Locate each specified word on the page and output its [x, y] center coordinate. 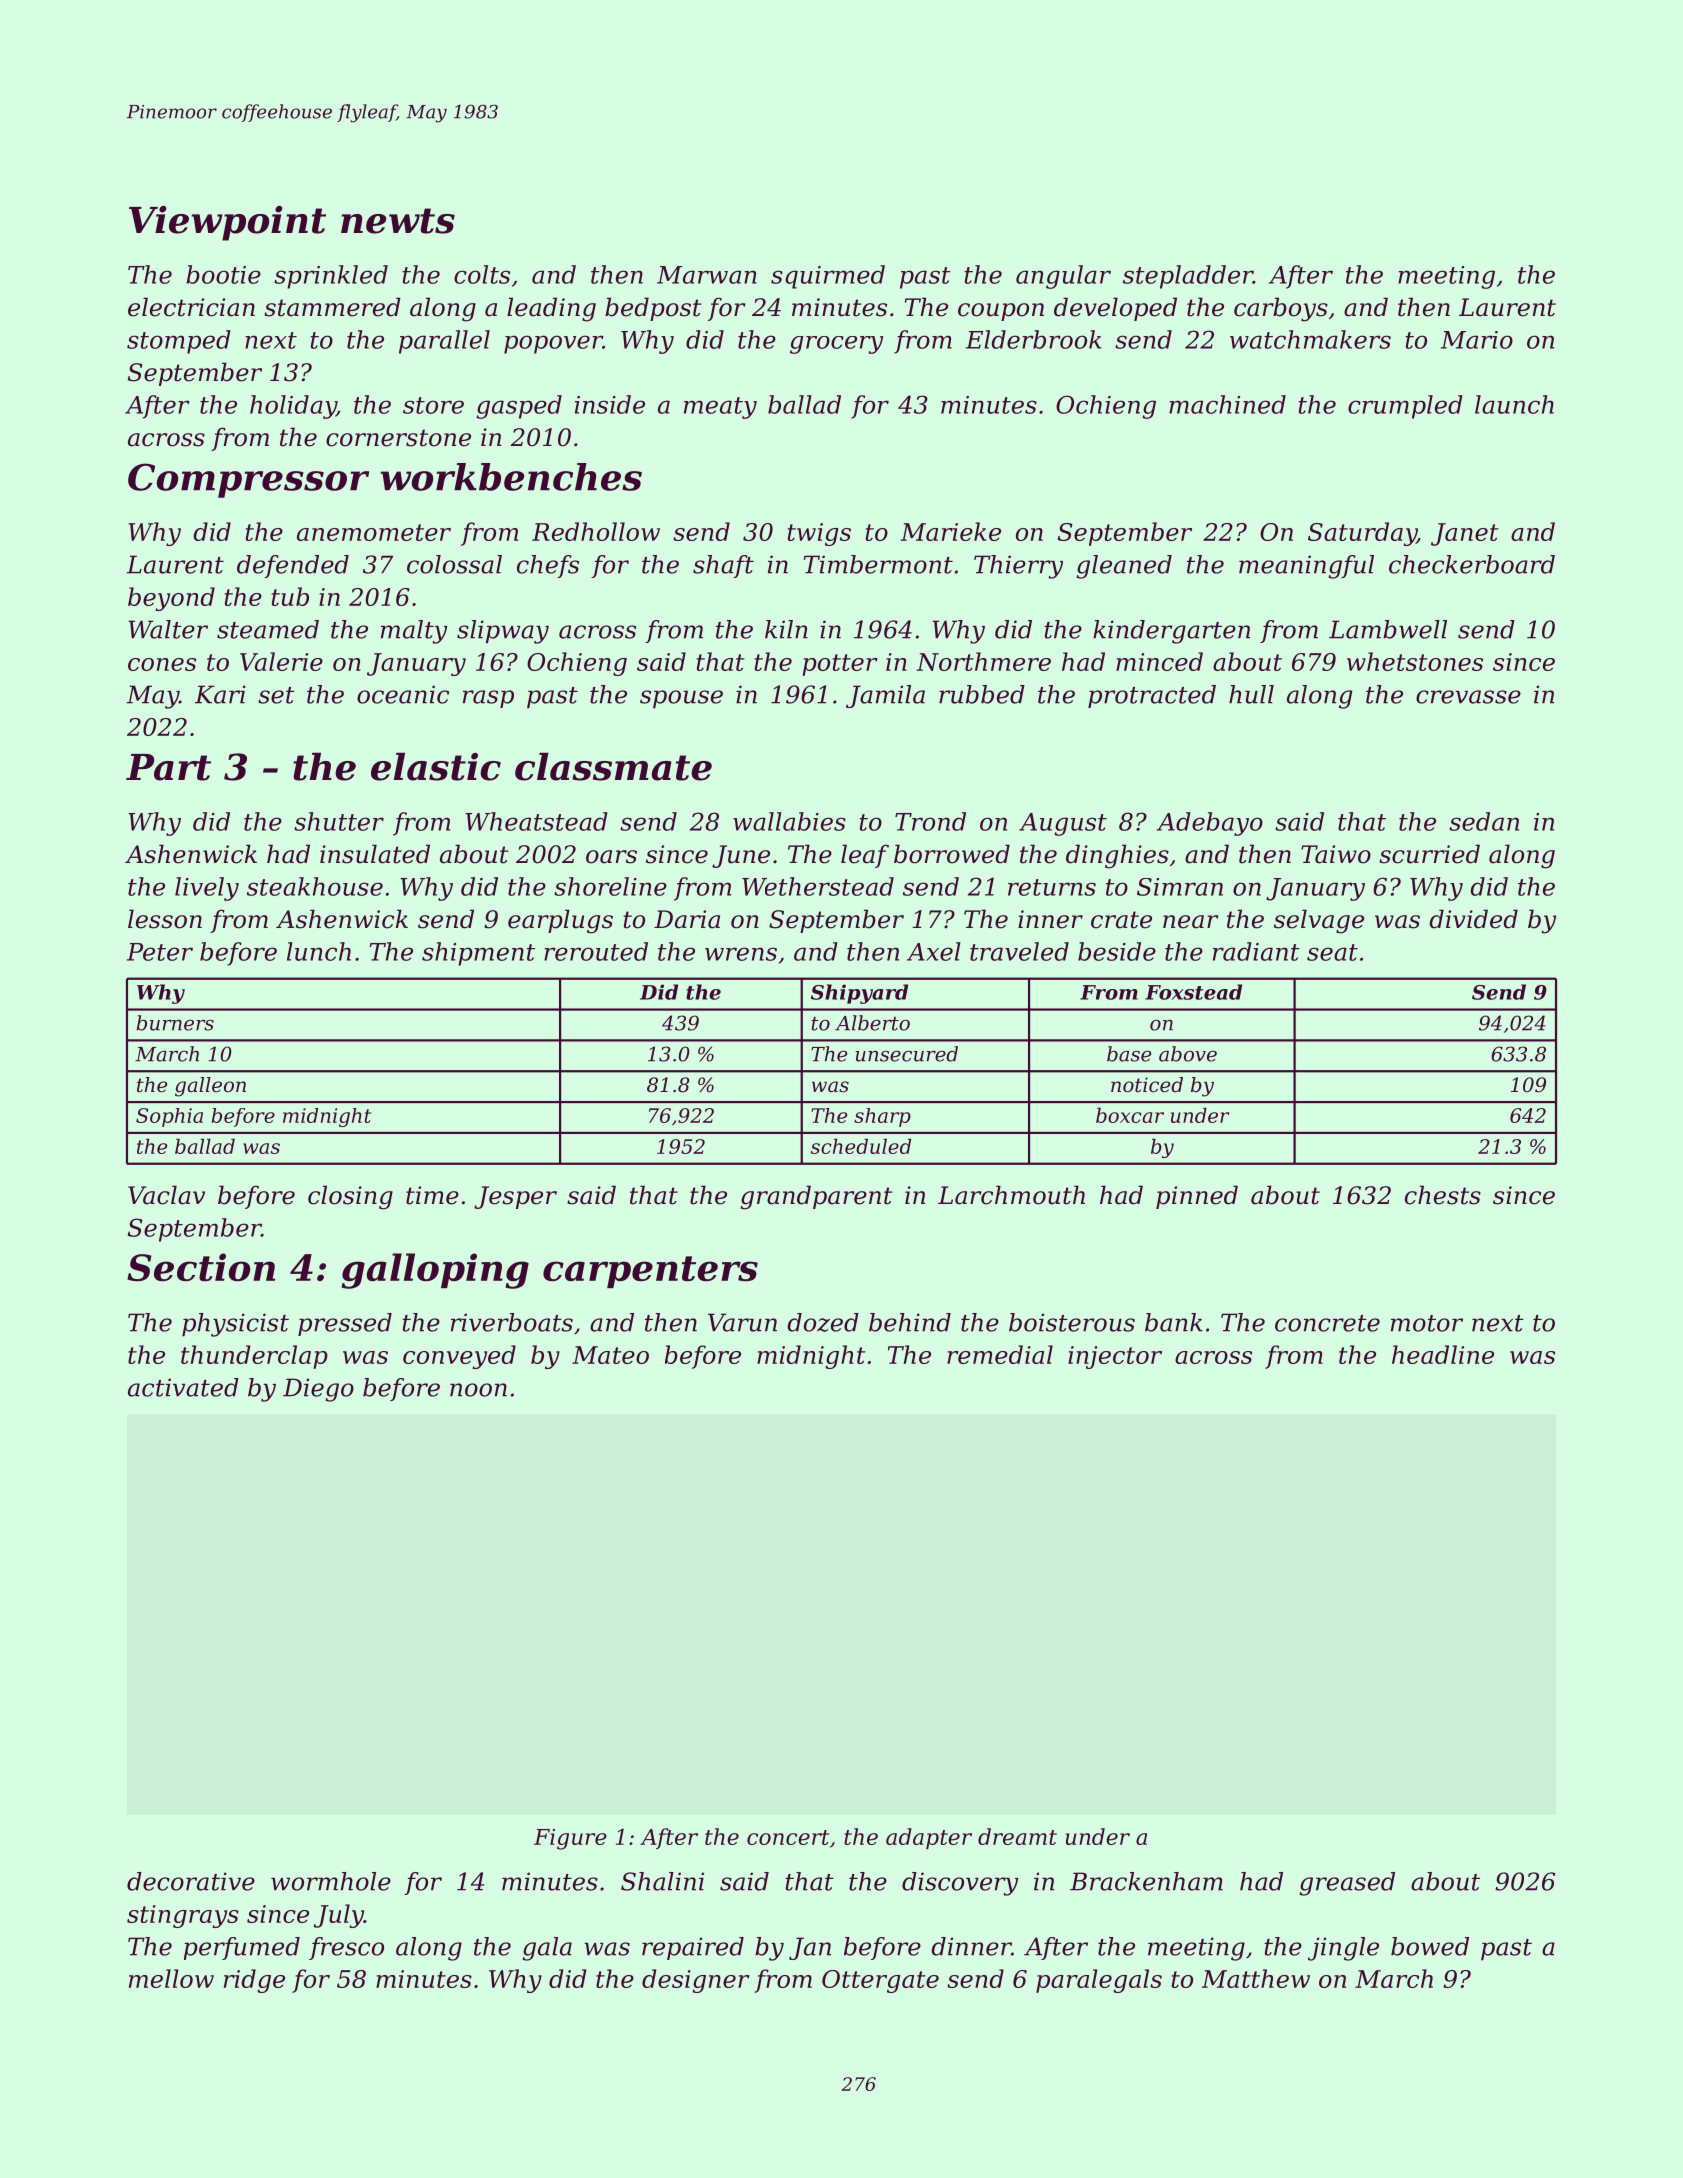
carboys [1281, 309]
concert [788, 1837]
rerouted [596, 951]
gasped [519, 407]
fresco [346, 1948]
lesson [165, 919]
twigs [819, 534]
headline [1443, 1354]
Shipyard [859, 994]
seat [1332, 952]
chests [1443, 1195]
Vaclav [166, 1195]
